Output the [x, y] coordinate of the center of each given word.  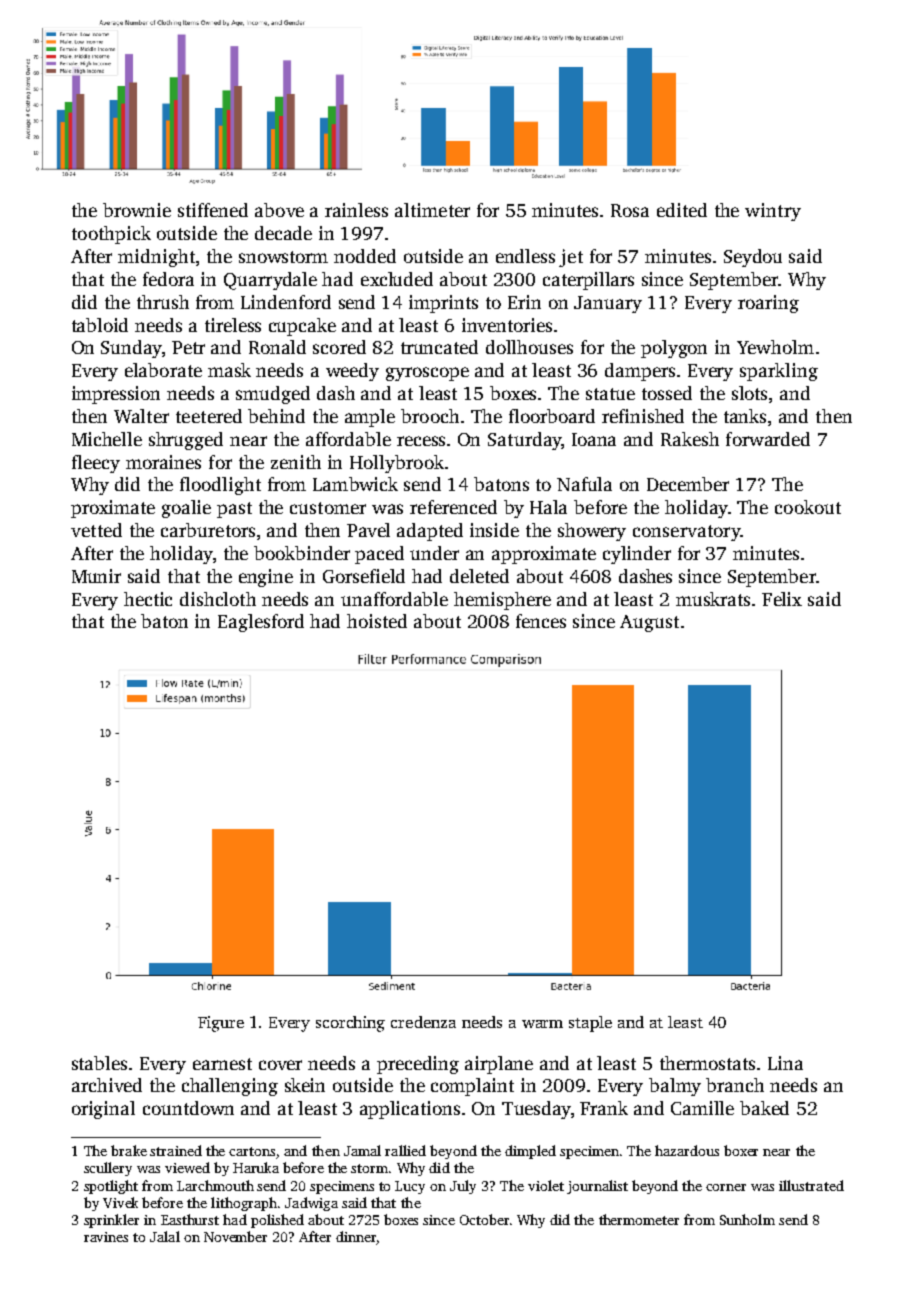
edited [682, 210]
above [279, 210]
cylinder [637, 555]
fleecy [96, 464]
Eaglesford [261, 623]
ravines [106, 1237]
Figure [221, 1024]
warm [542, 1024]
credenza [423, 1022]
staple [590, 1024]
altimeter [432, 210]
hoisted [377, 621]
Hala [548, 507]
